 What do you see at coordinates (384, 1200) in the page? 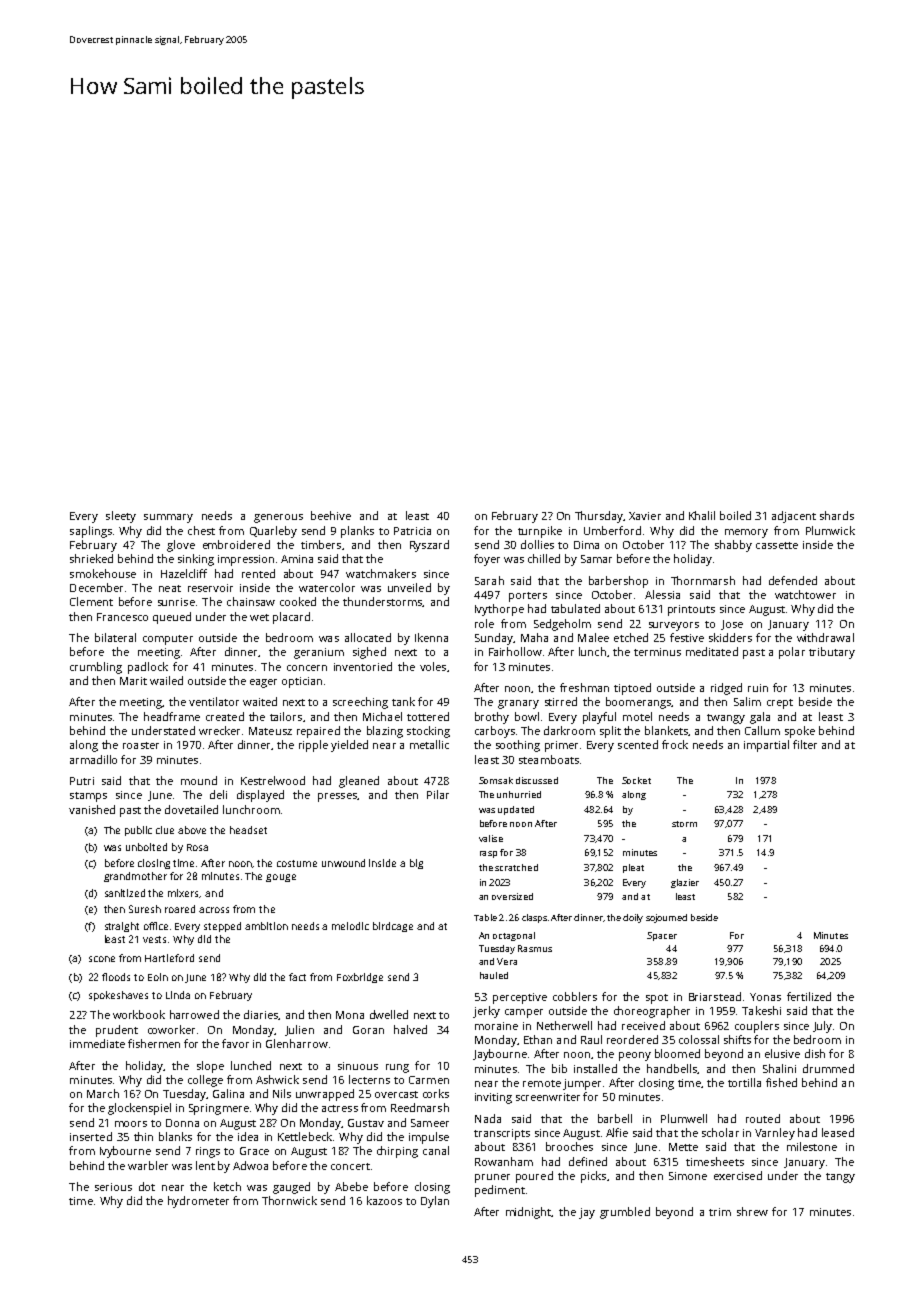
I see `kazoos` at bounding box center [384, 1200].
